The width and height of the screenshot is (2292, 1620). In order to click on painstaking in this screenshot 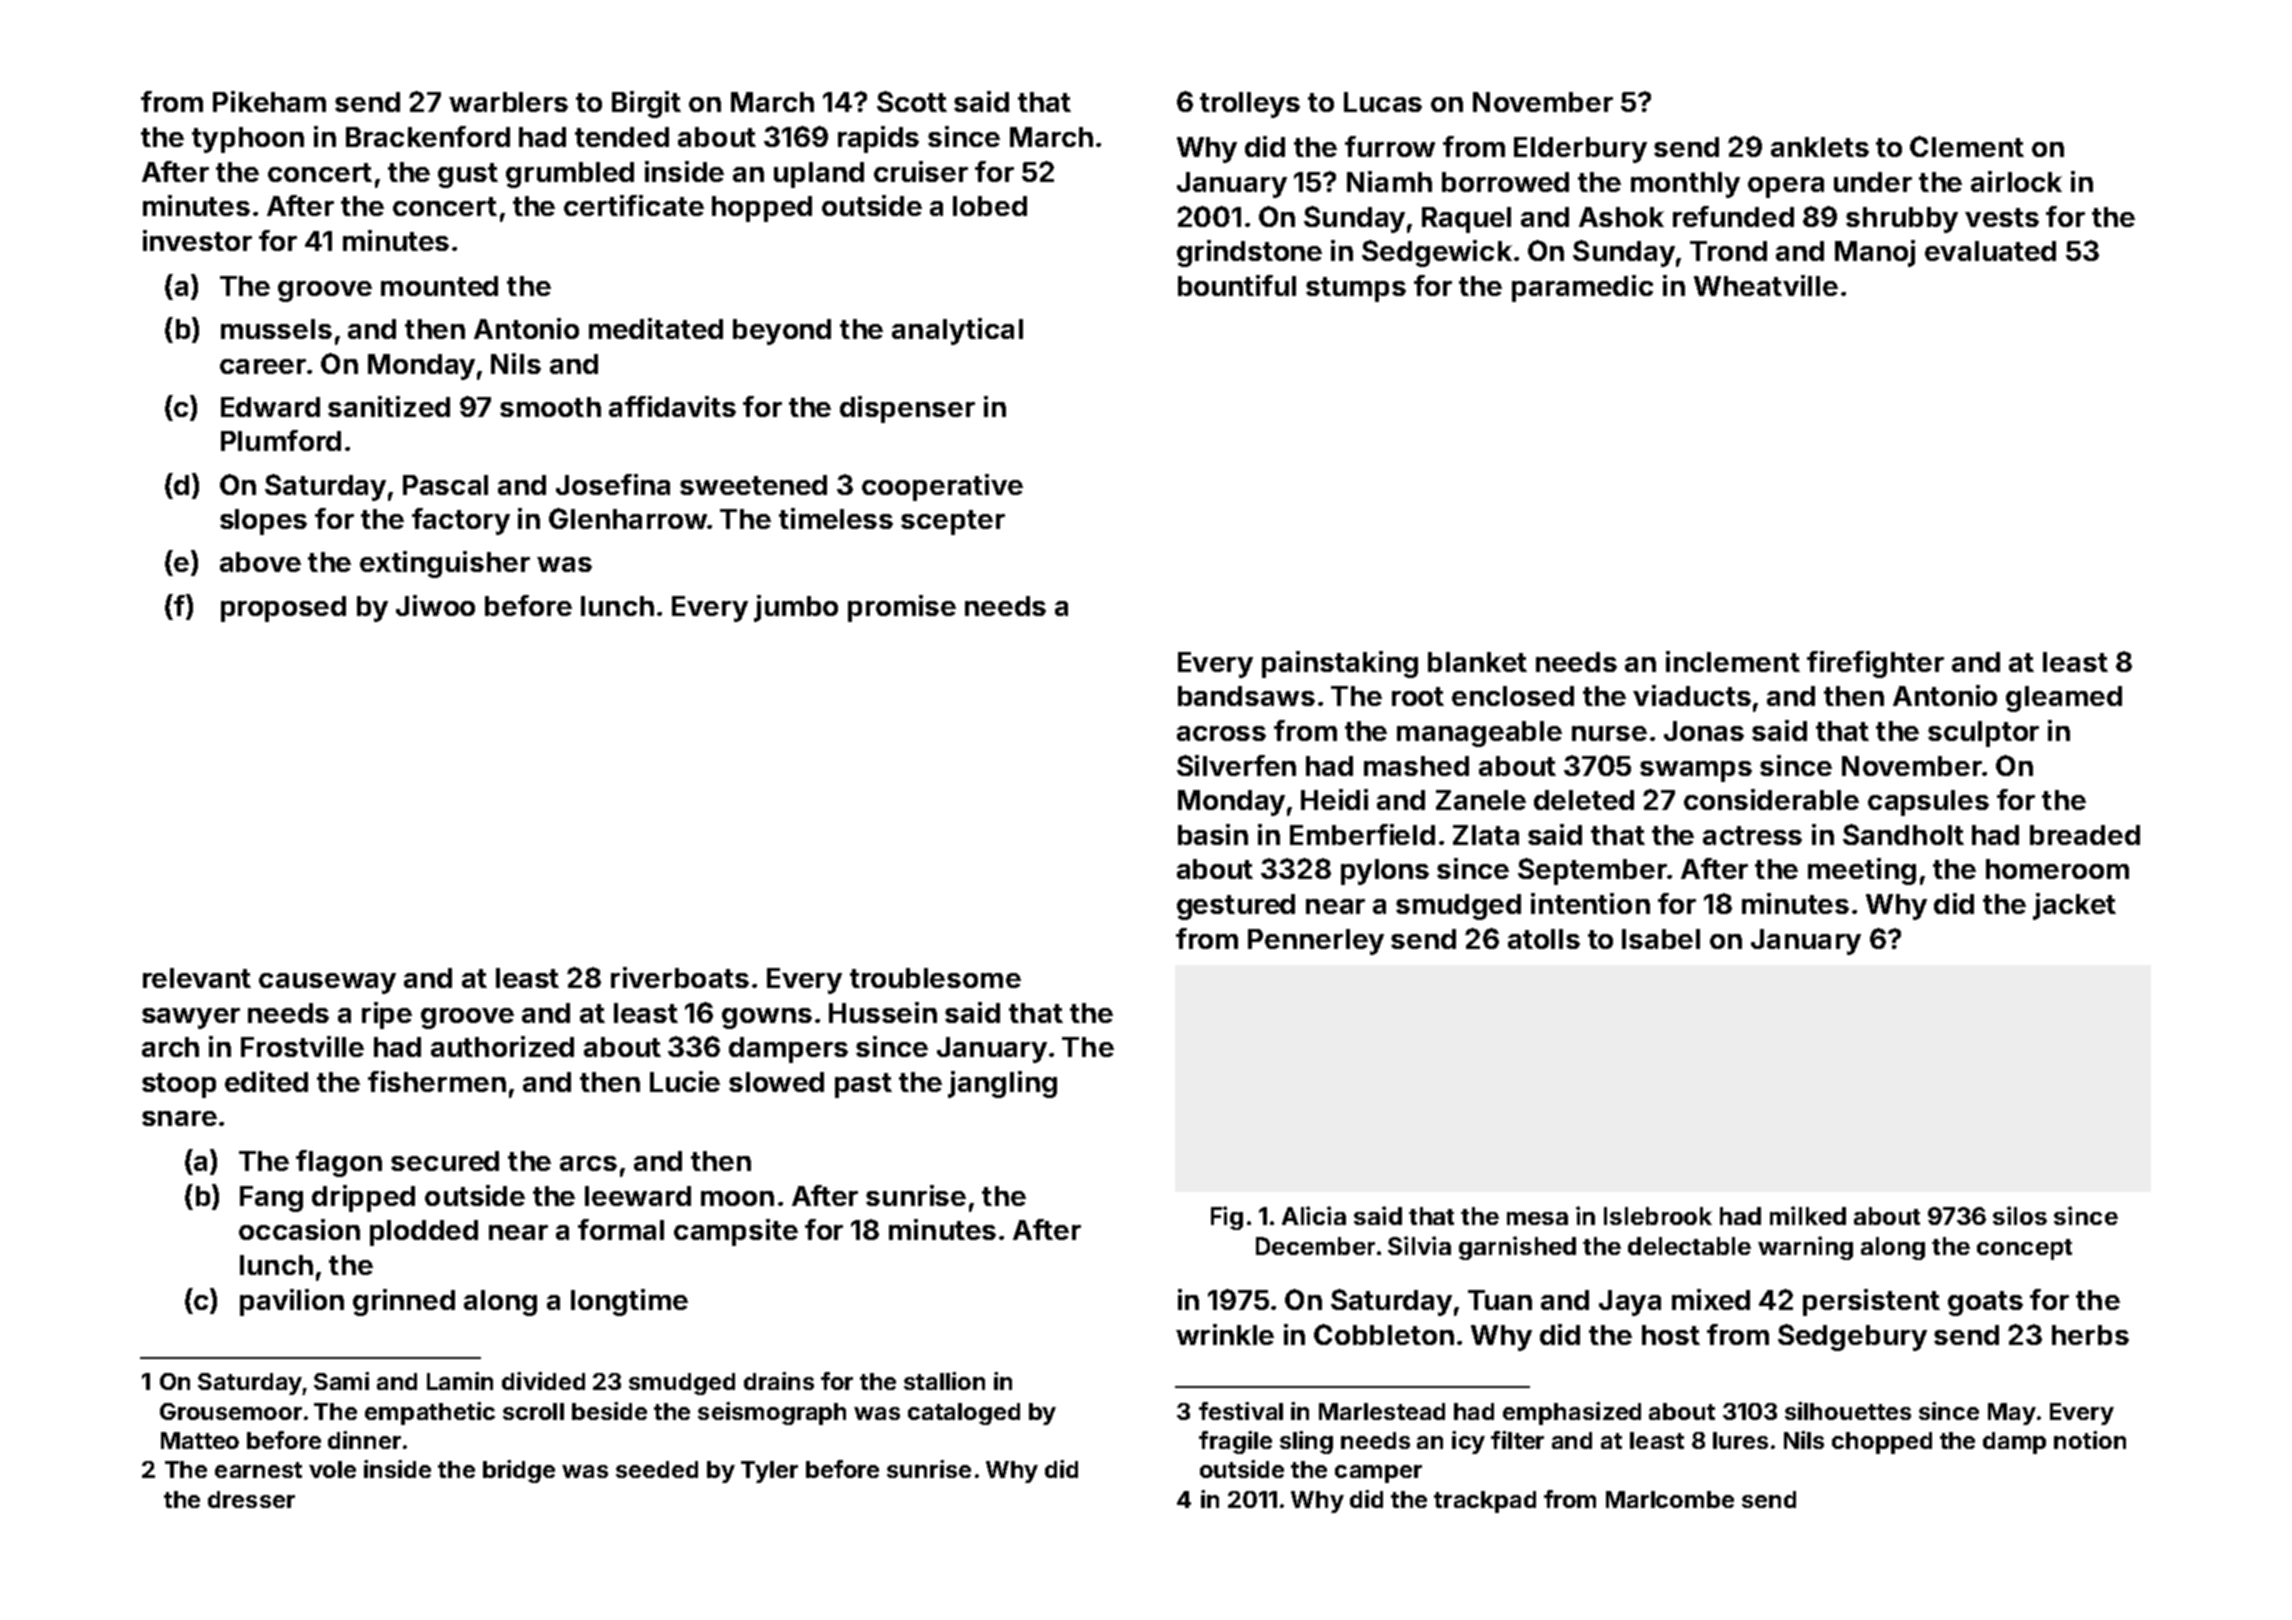, I will do `click(1340, 664)`.
